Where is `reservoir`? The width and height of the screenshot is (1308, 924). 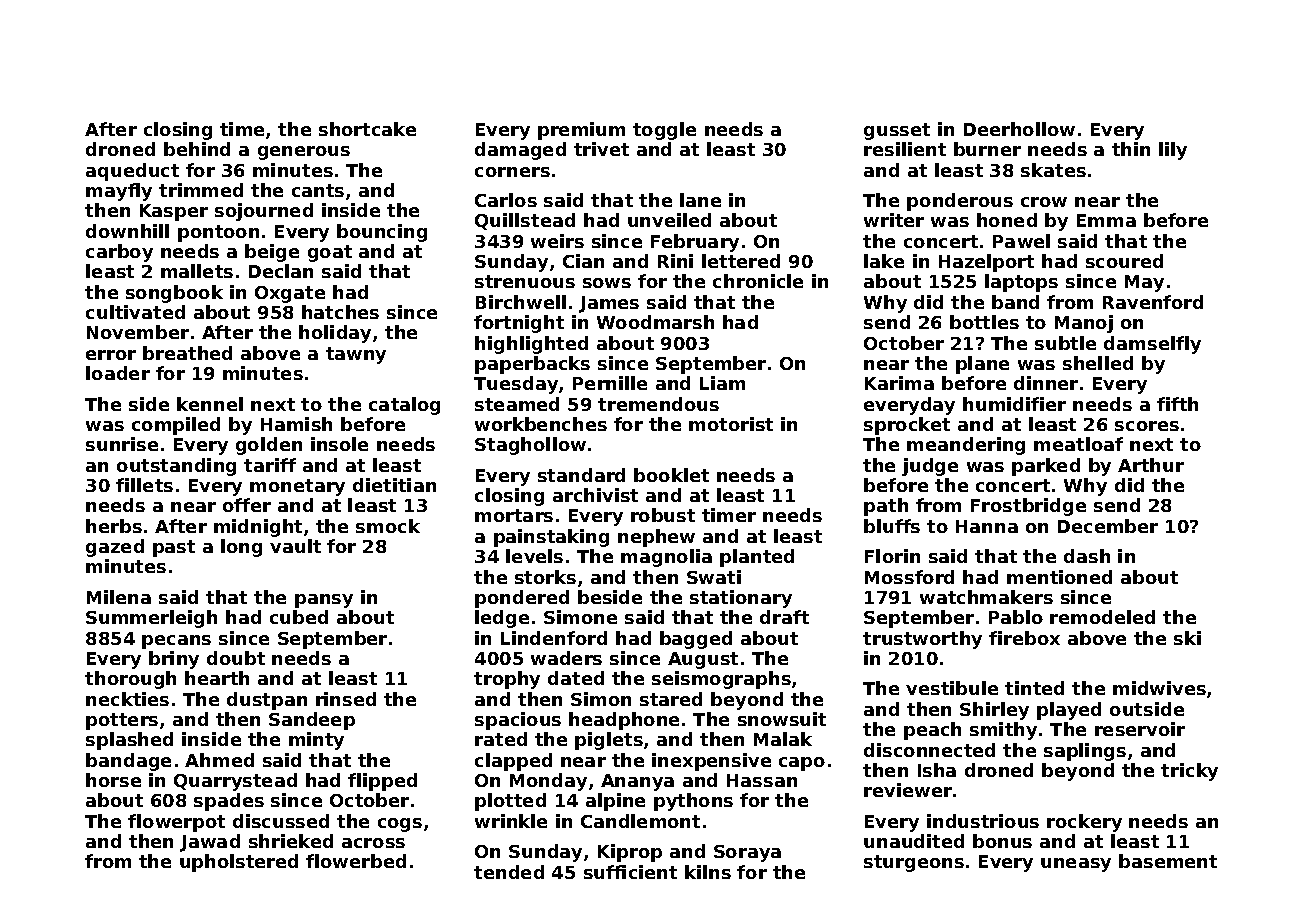 reservoir is located at coordinates (1140, 729).
